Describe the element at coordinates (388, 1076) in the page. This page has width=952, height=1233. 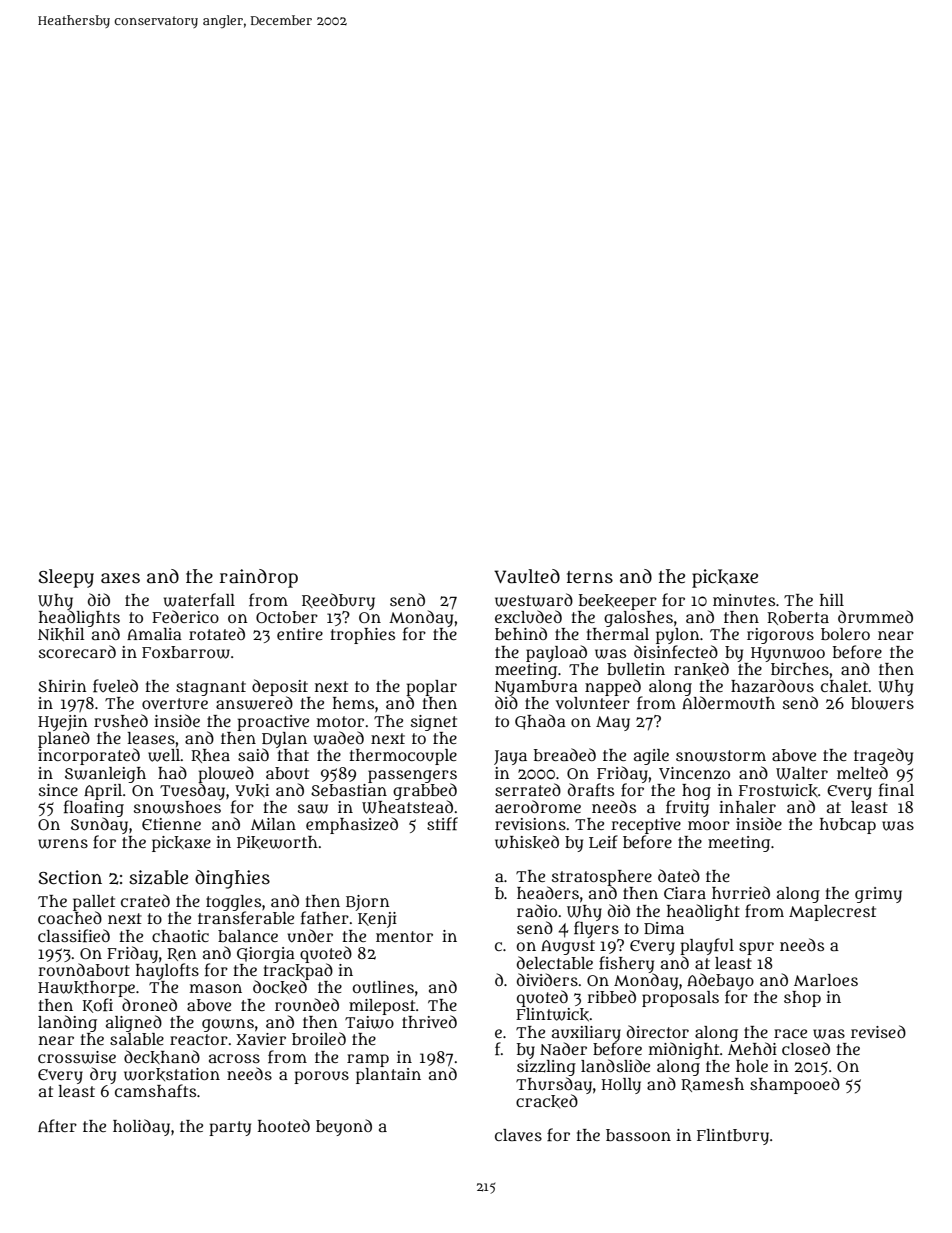
I see `plantain` at that location.
